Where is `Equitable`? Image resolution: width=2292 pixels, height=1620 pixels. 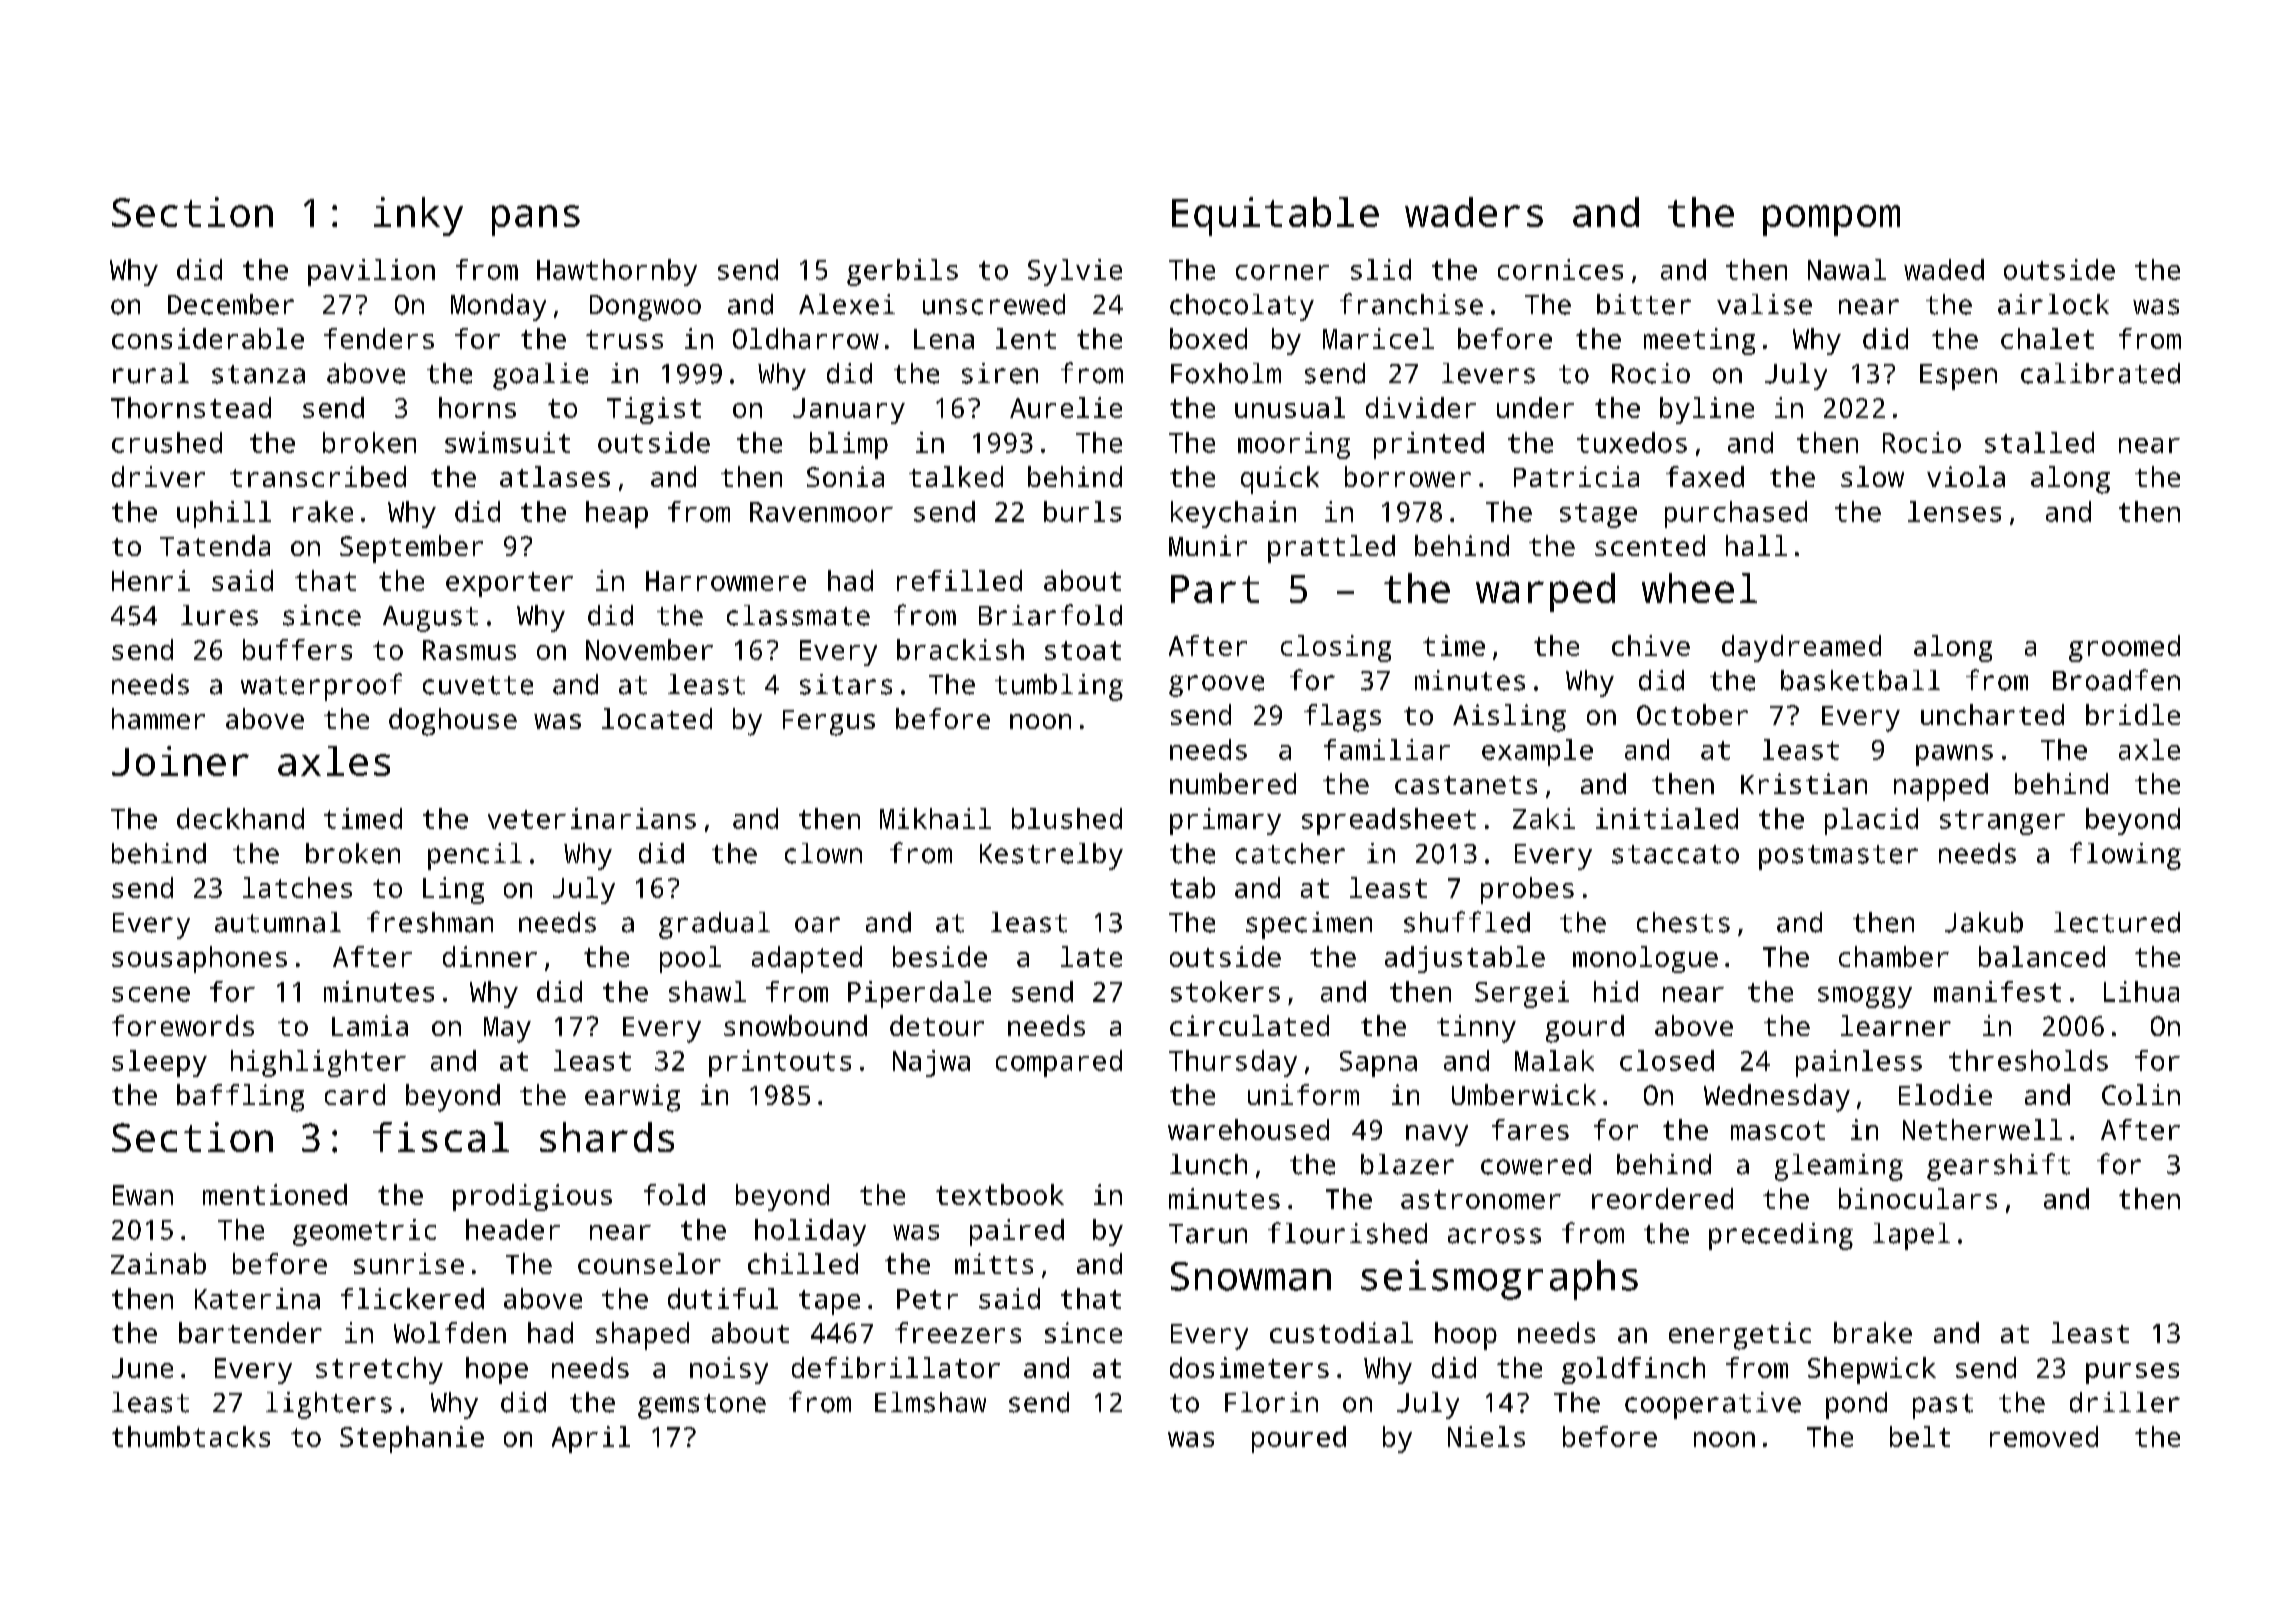 Equitable is located at coordinates (1275, 216).
